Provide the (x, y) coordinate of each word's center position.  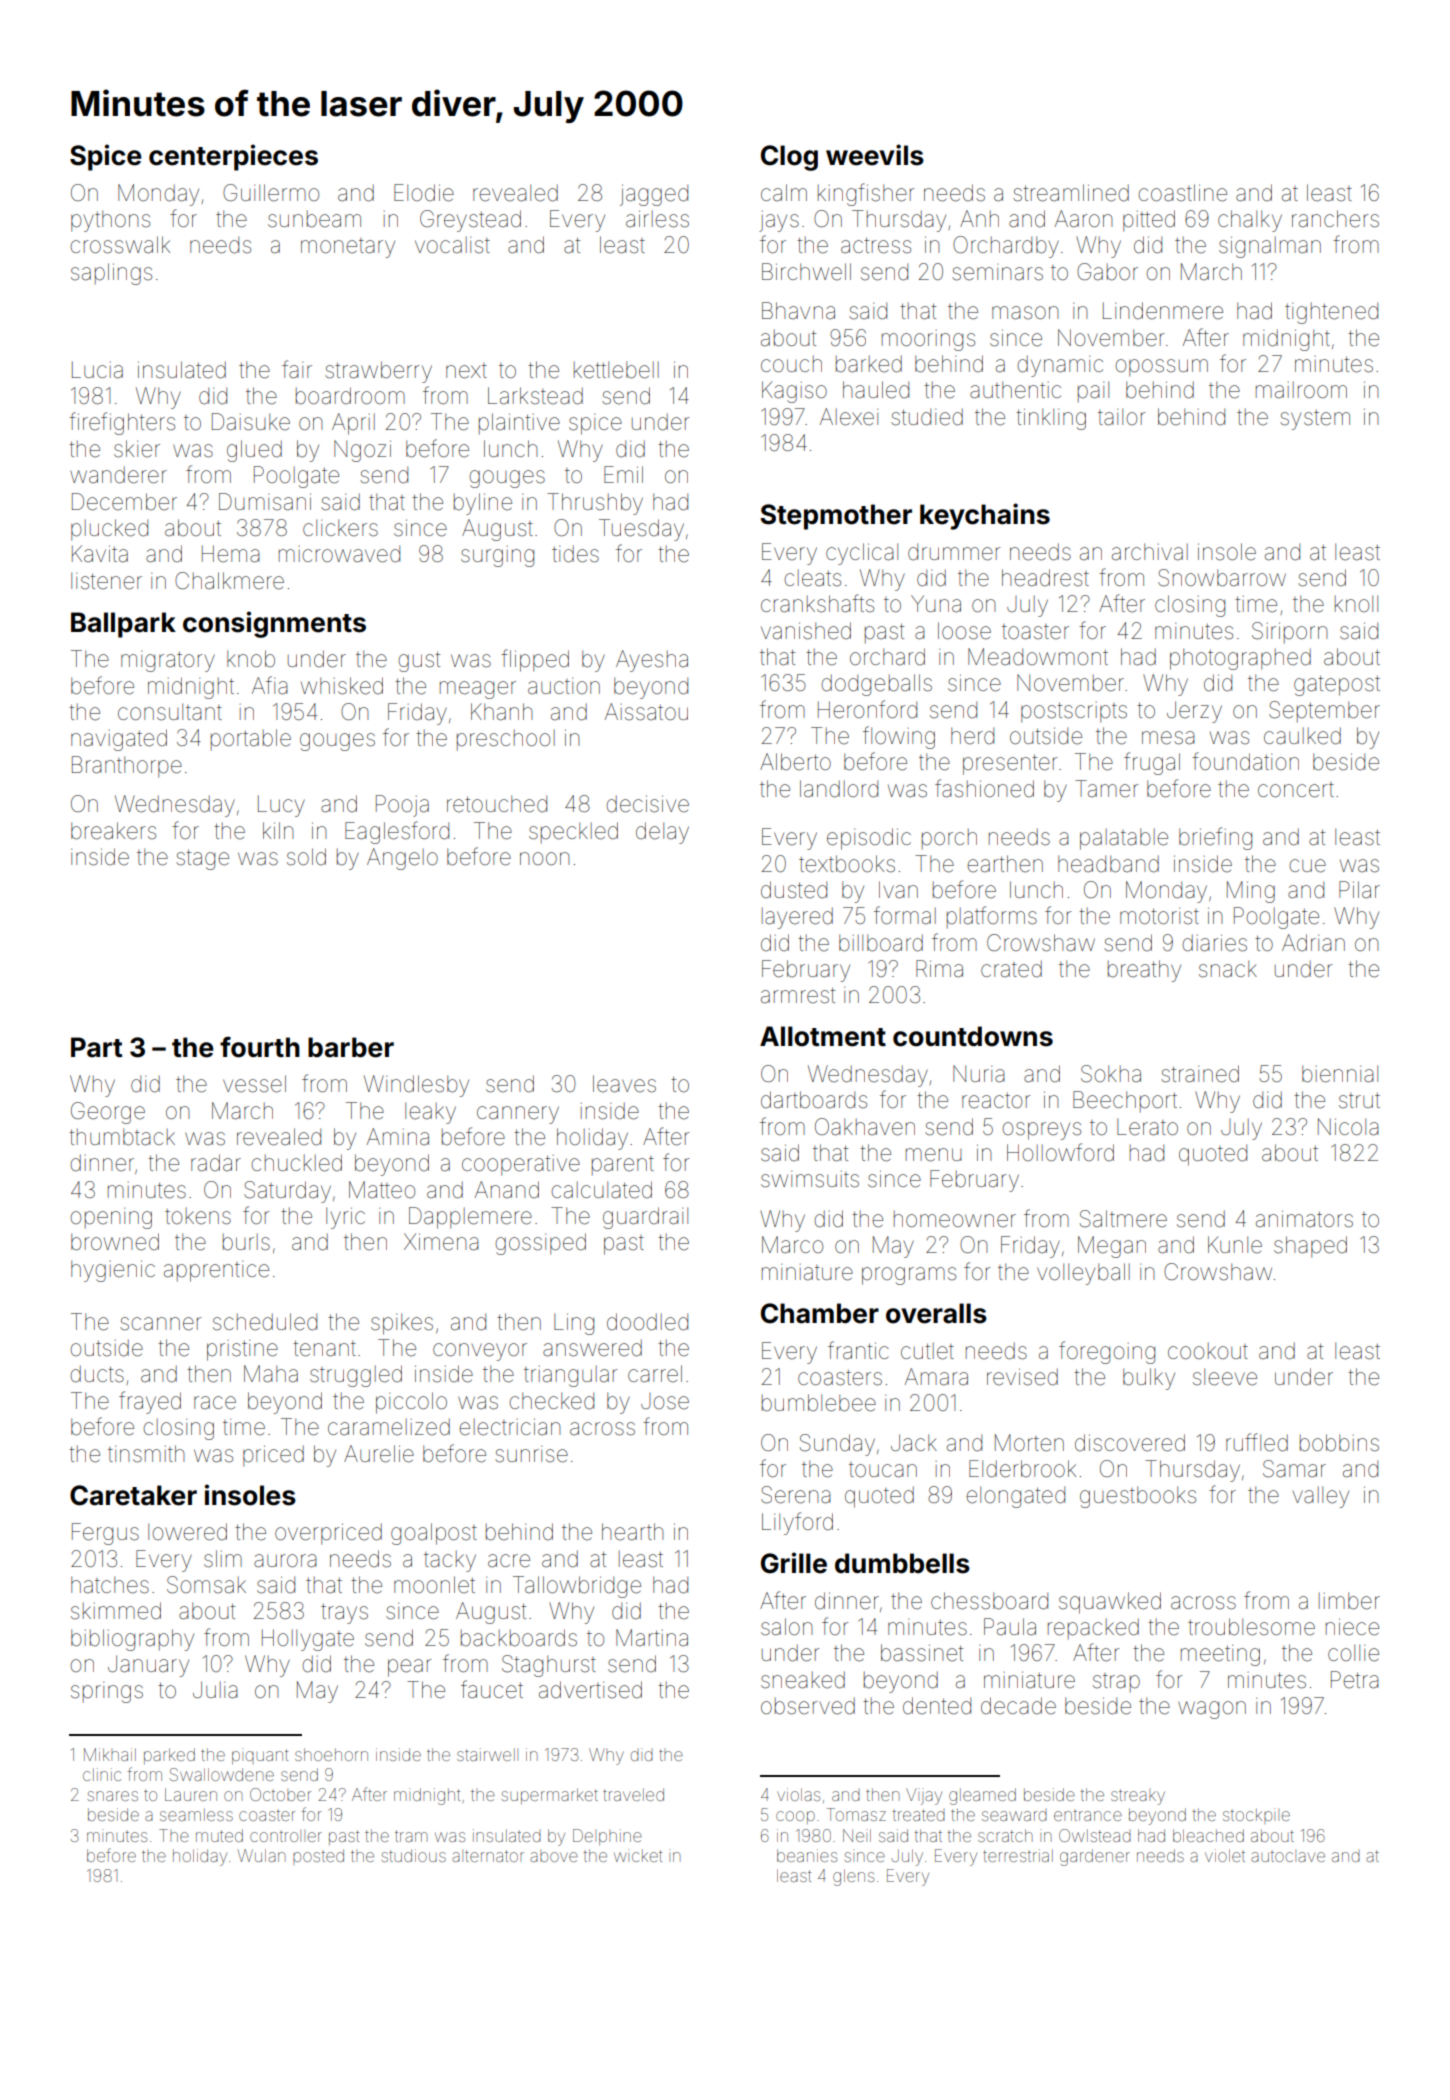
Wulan (261, 1855)
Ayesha (652, 661)
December (124, 502)
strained (1200, 1074)
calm (784, 192)
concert (1296, 790)
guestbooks (1138, 1497)
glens (853, 1877)
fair (297, 369)
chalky (1250, 221)
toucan (883, 1470)
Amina (398, 1136)
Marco (792, 1244)
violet (1225, 1855)
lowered (187, 1532)
